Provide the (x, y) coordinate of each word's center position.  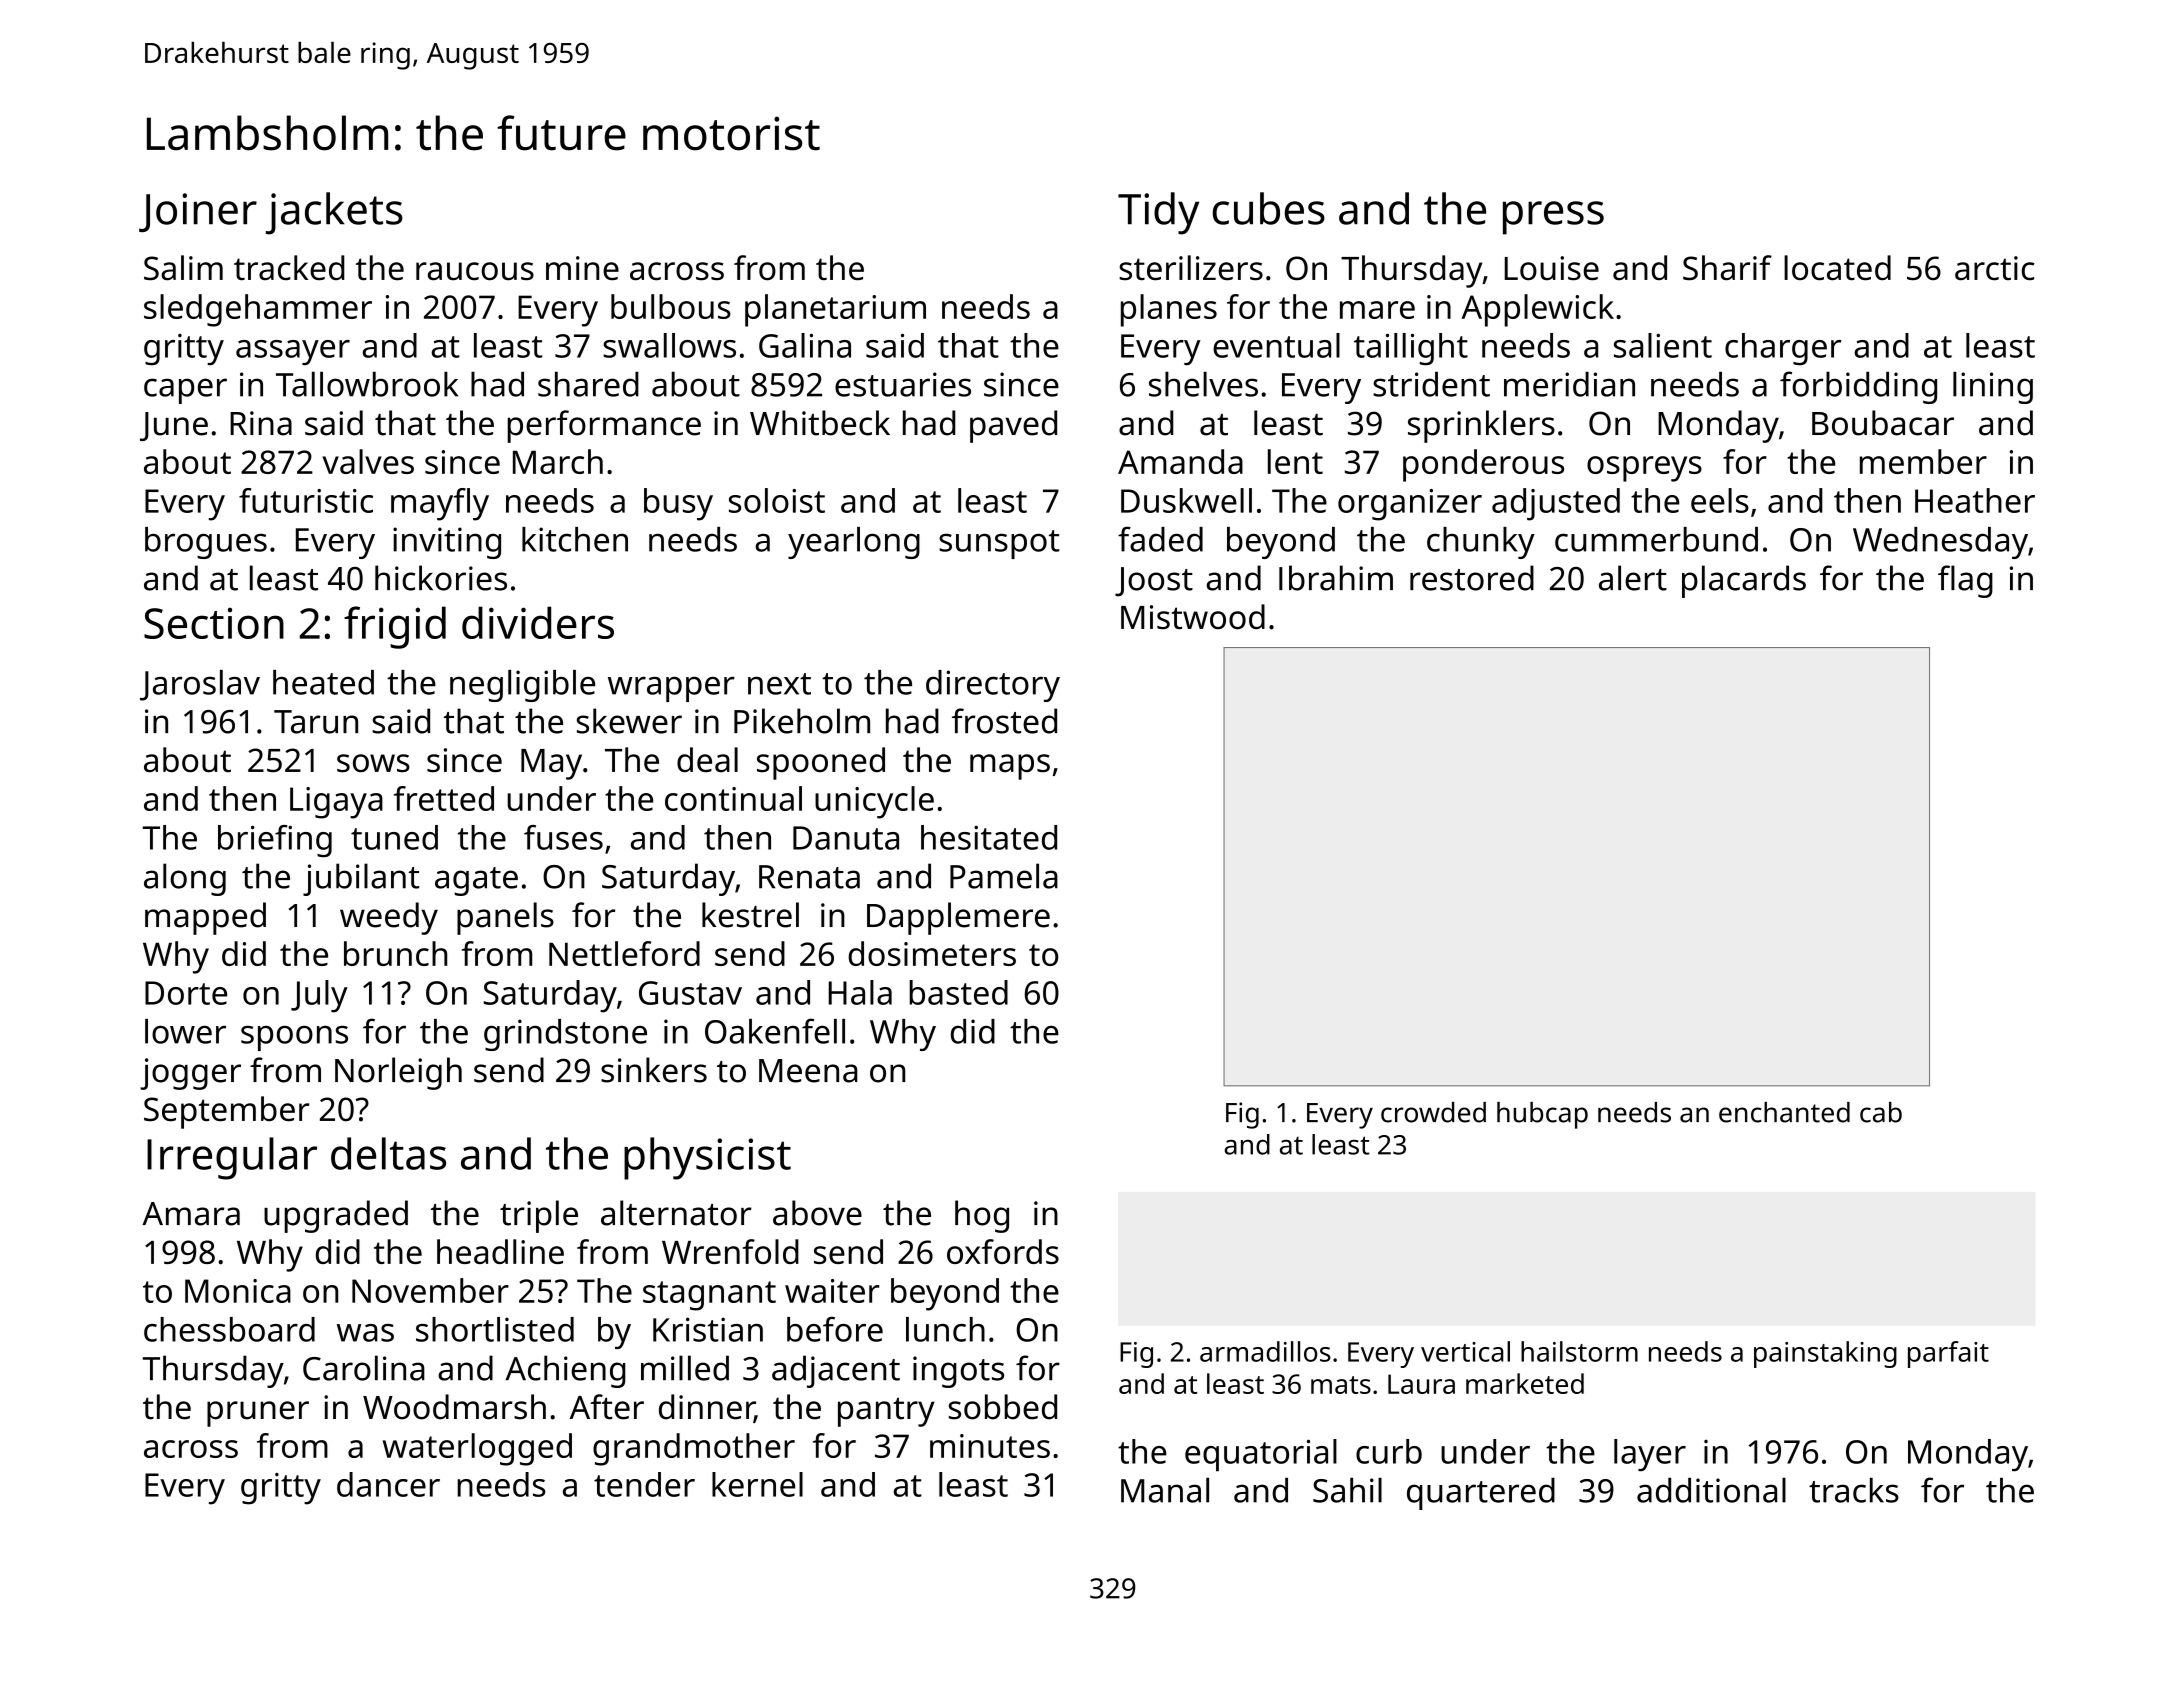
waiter (832, 1291)
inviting (447, 543)
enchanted (1784, 1112)
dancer (388, 1484)
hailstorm (1579, 1351)
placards (1744, 581)
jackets (334, 213)
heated (323, 682)
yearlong (854, 543)
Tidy (1158, 213)
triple (539, 1216)
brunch (395, 953)
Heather (1975, 500)
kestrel (750, 915)
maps (1010, 767)
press (1553, 218)
